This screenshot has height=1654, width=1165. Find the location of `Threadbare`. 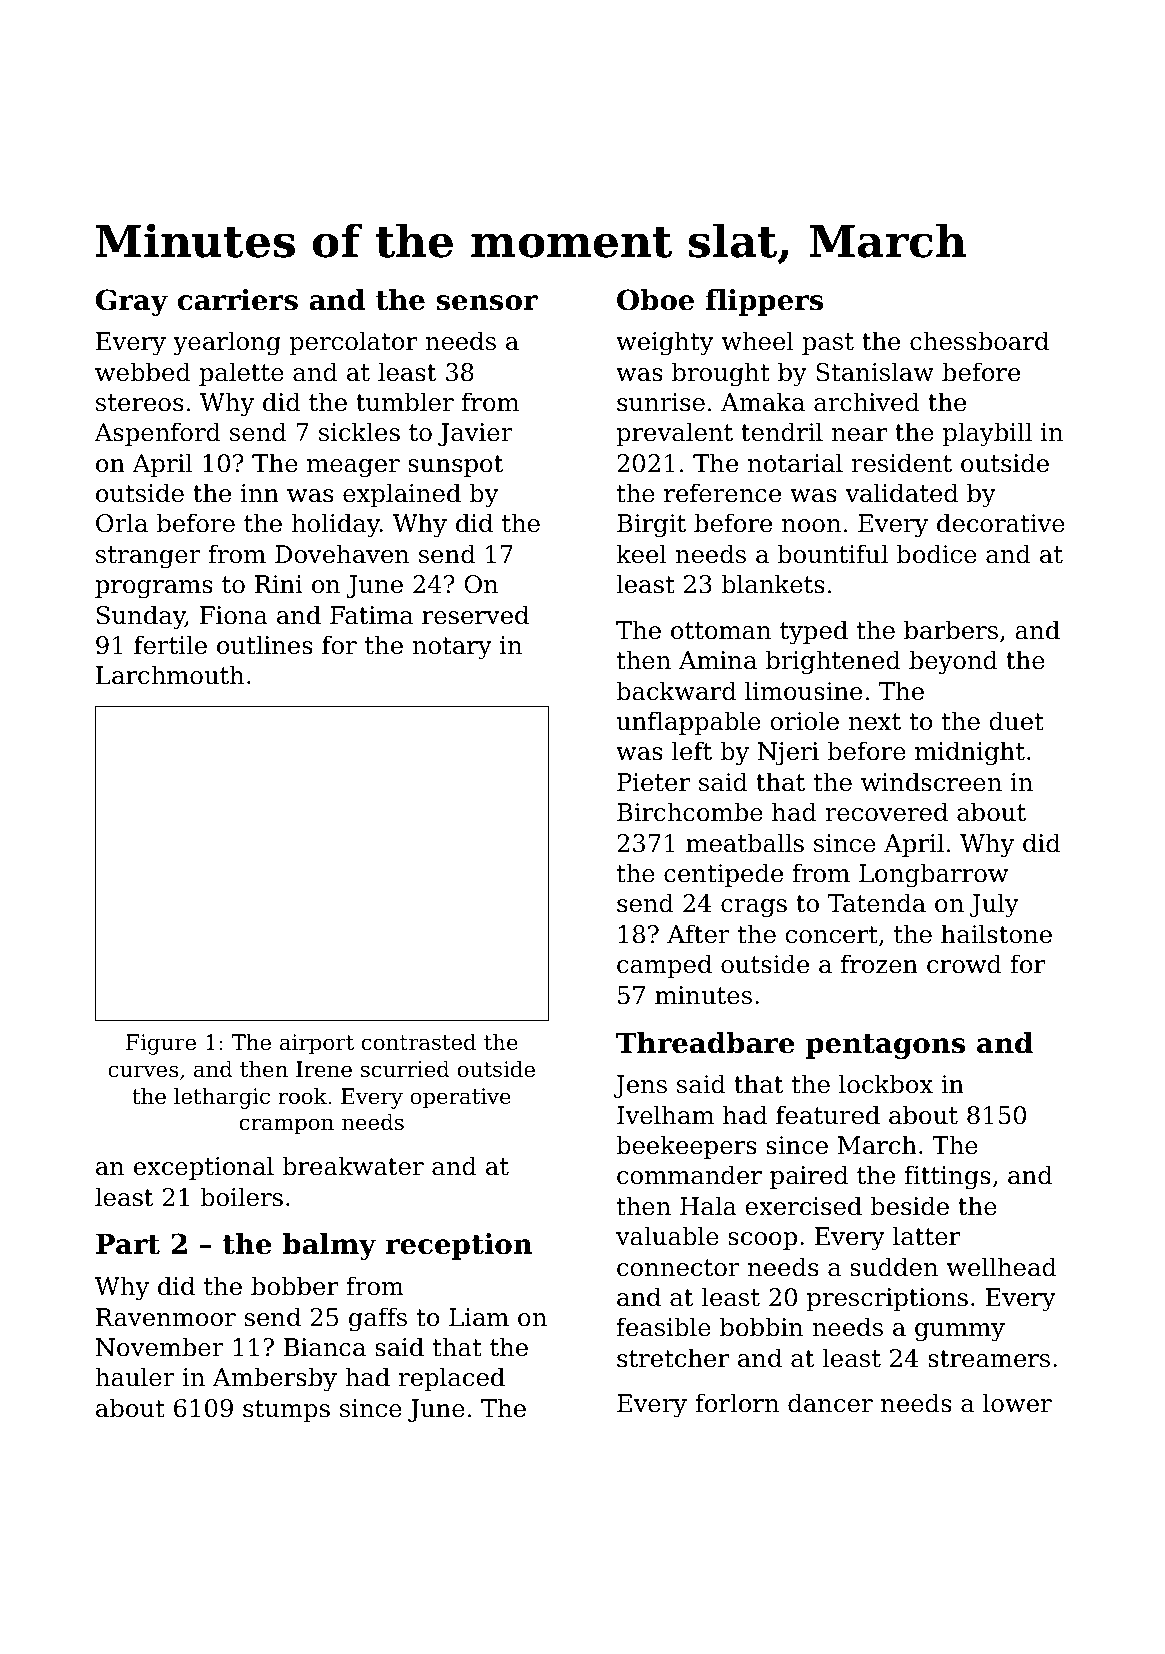

Threadbare is located at coordinates (705, 1043).
